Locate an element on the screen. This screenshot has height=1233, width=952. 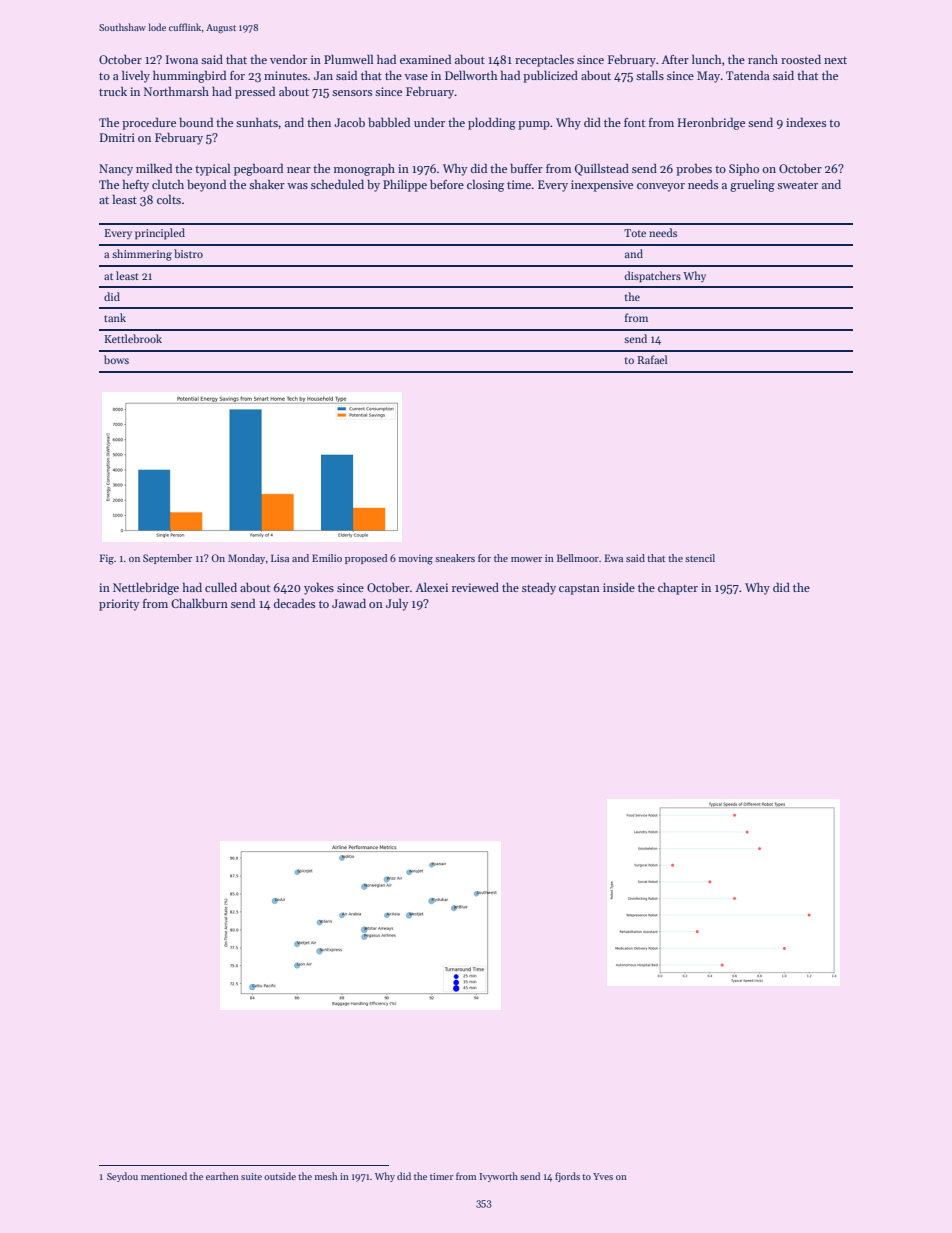
Kettlebrook is located at coordinates (133, 338).
